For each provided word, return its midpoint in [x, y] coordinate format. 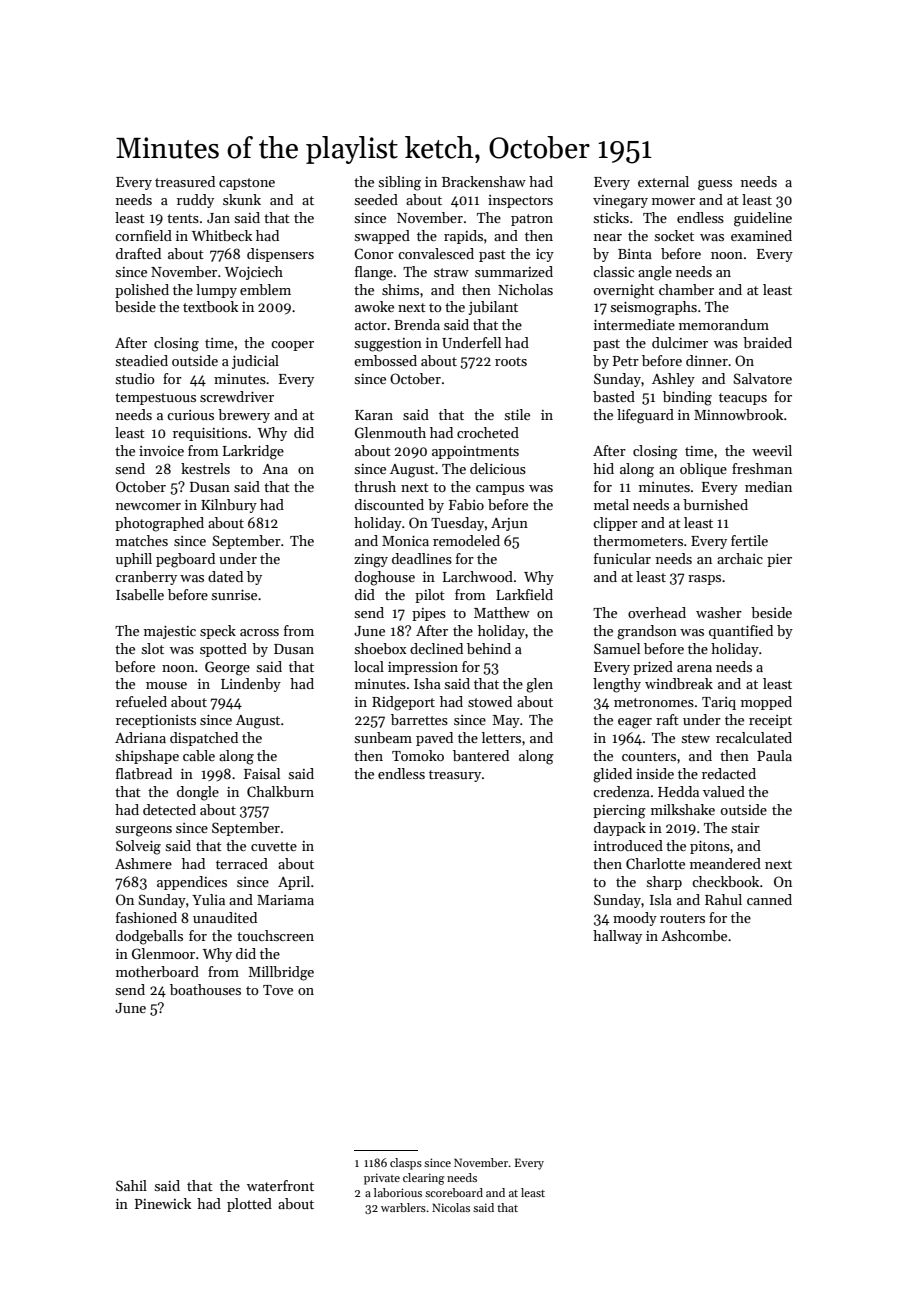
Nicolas [451, 1207]
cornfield [143, 235]
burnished [715, 504]
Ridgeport [403, 703]
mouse [166, 685]
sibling [399, 183]
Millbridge [281, 973]
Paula [774, 755]
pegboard [185, 560]
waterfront [280, 1185]
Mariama [285, 900]
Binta [635, 254]
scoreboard [454, 1192]
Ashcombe [694, 935]
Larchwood [478, 576]
